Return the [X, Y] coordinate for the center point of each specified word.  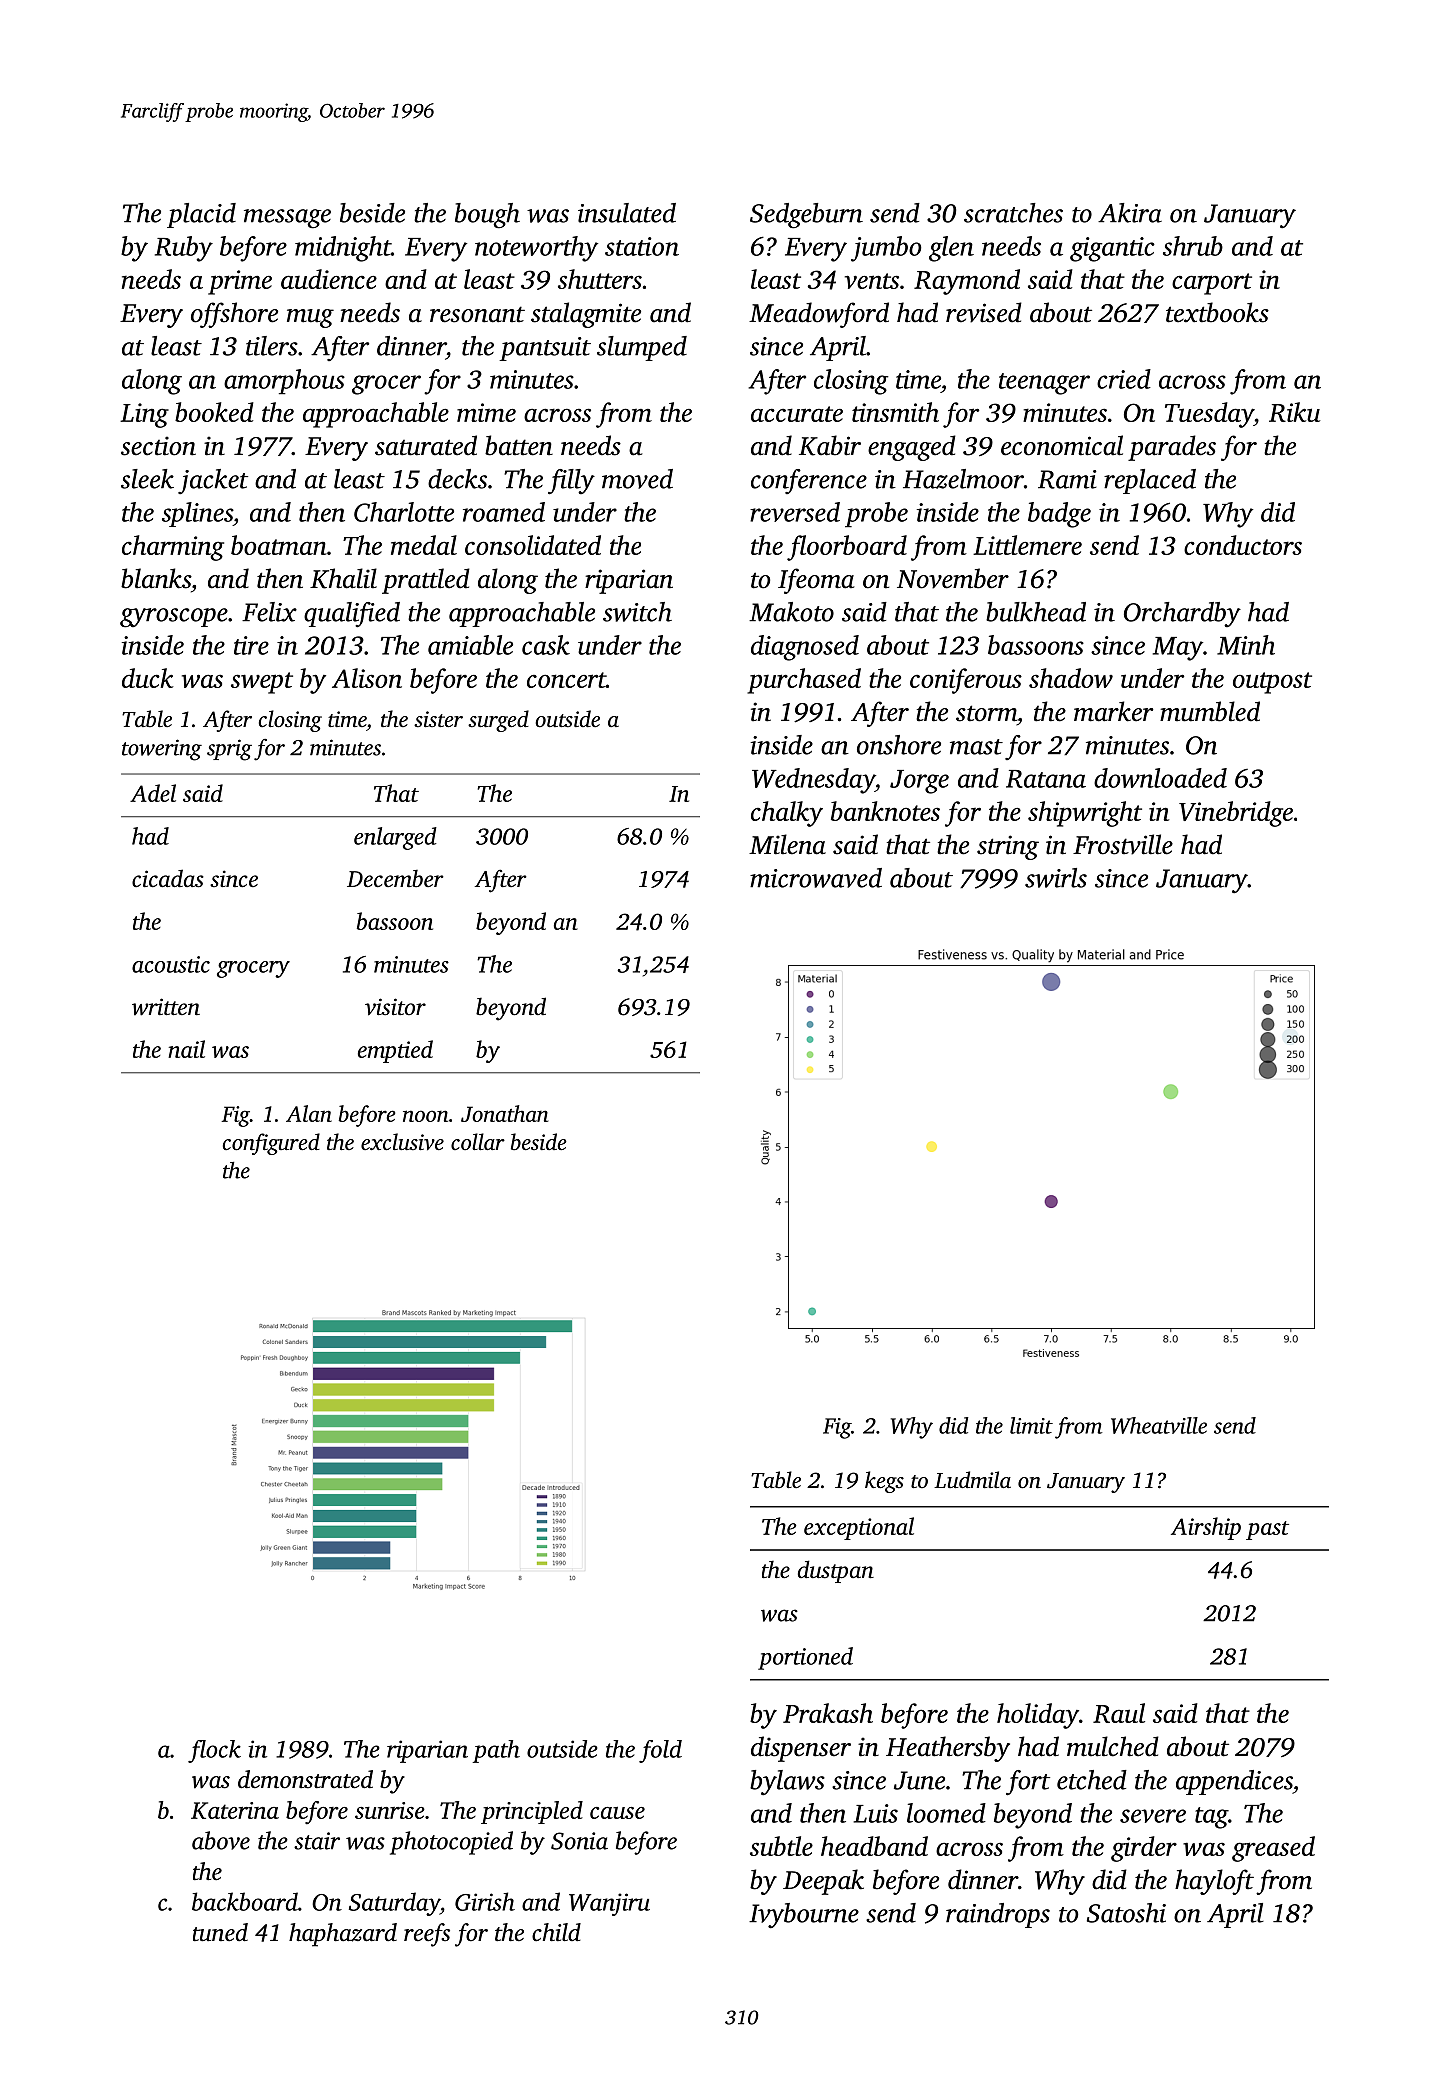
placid [201, 215]
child [556, 1932]
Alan [309, 1113]
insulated [627, 213]
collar [478, 1142]
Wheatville [1159, 1425]
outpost [1272, 683]
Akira [1130, 213]
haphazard [343, 1935]
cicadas [168, 878]
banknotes [885, 811]
